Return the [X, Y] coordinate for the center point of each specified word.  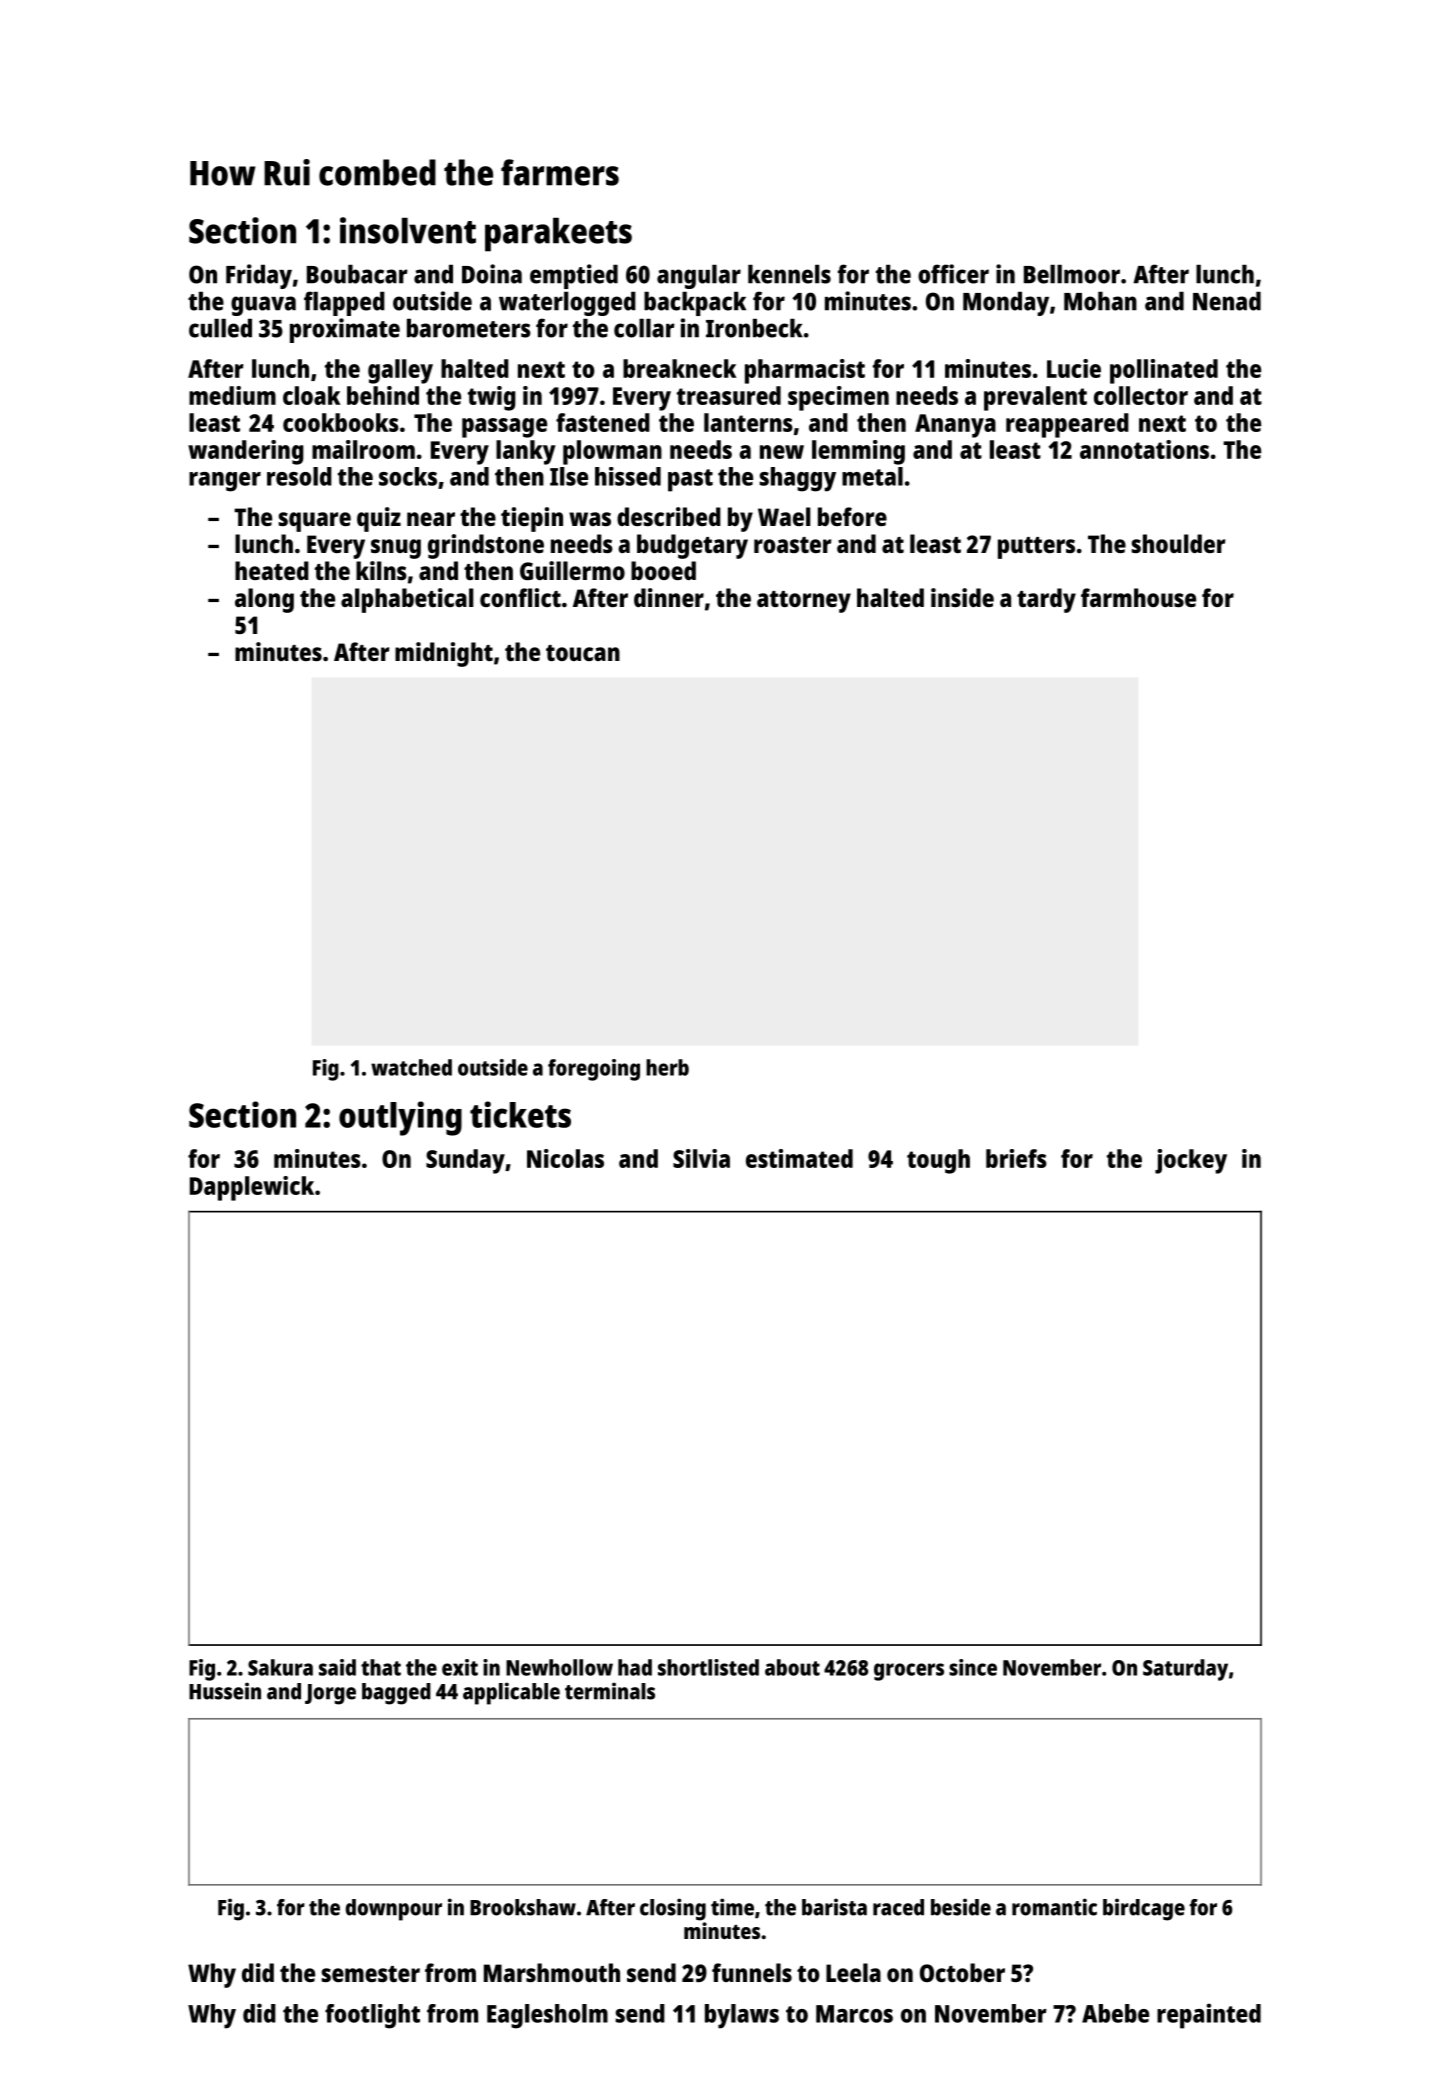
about [792, 1667]
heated [272, 570]
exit [460, 1667]
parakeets [558, 235]
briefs [1016, 1158]
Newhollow [559, 1667]
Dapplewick [252, 1188]
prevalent [1035, 398]
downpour [394, 1910]
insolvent [408, 230]
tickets [520, 1114]
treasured [729, 395]
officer [953, 274]
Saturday [1185, 1670]
